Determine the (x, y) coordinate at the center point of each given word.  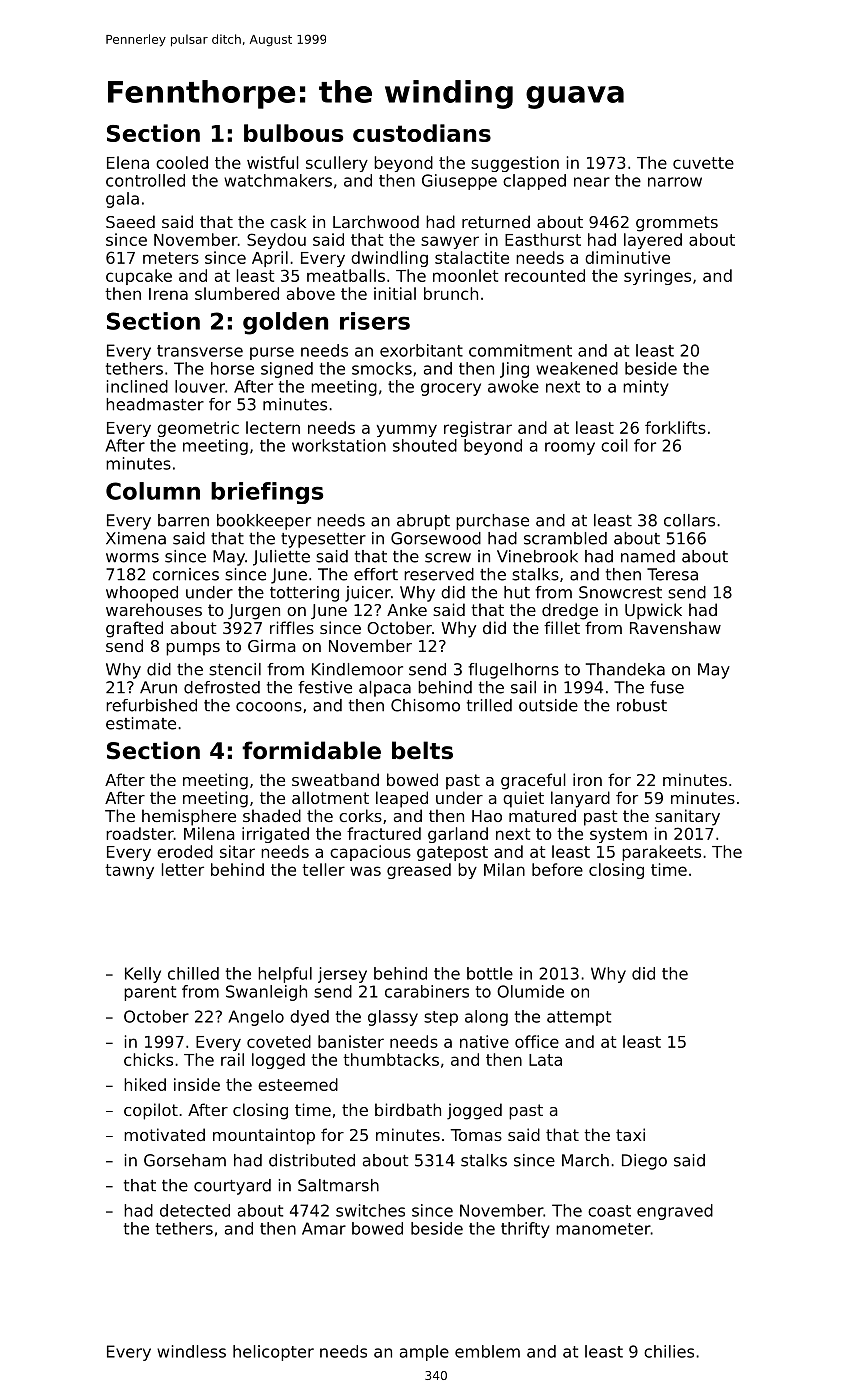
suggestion (515, 164)
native (484, 1041)
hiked (145, 1084)
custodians (422, 133)
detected (195, 1210)
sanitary (687, 817)
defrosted (222, 687)
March (585, 1160)
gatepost (452, 853)
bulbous (293, 133)
